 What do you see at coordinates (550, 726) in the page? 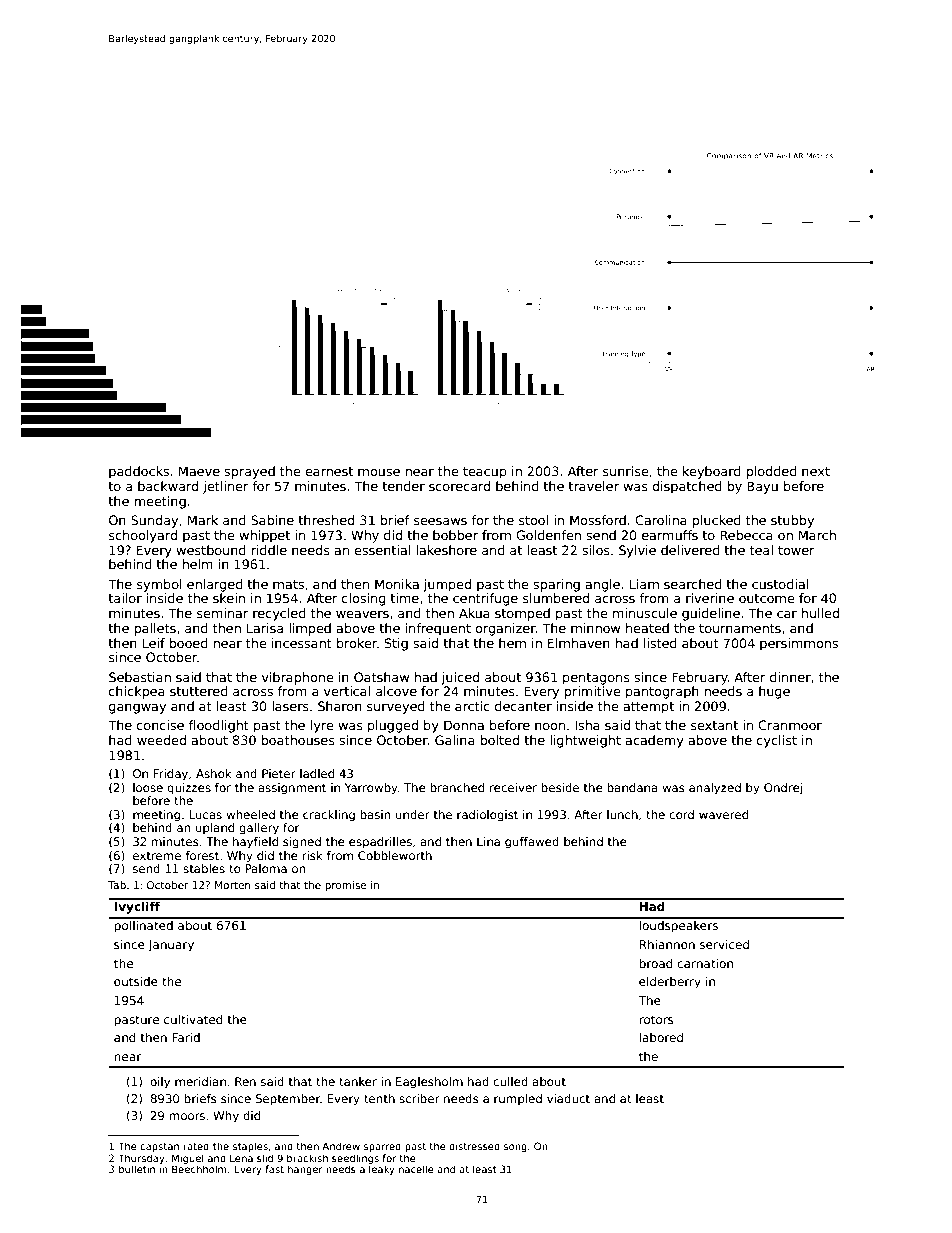
I see `noon` at bounding box center [550, 726].
